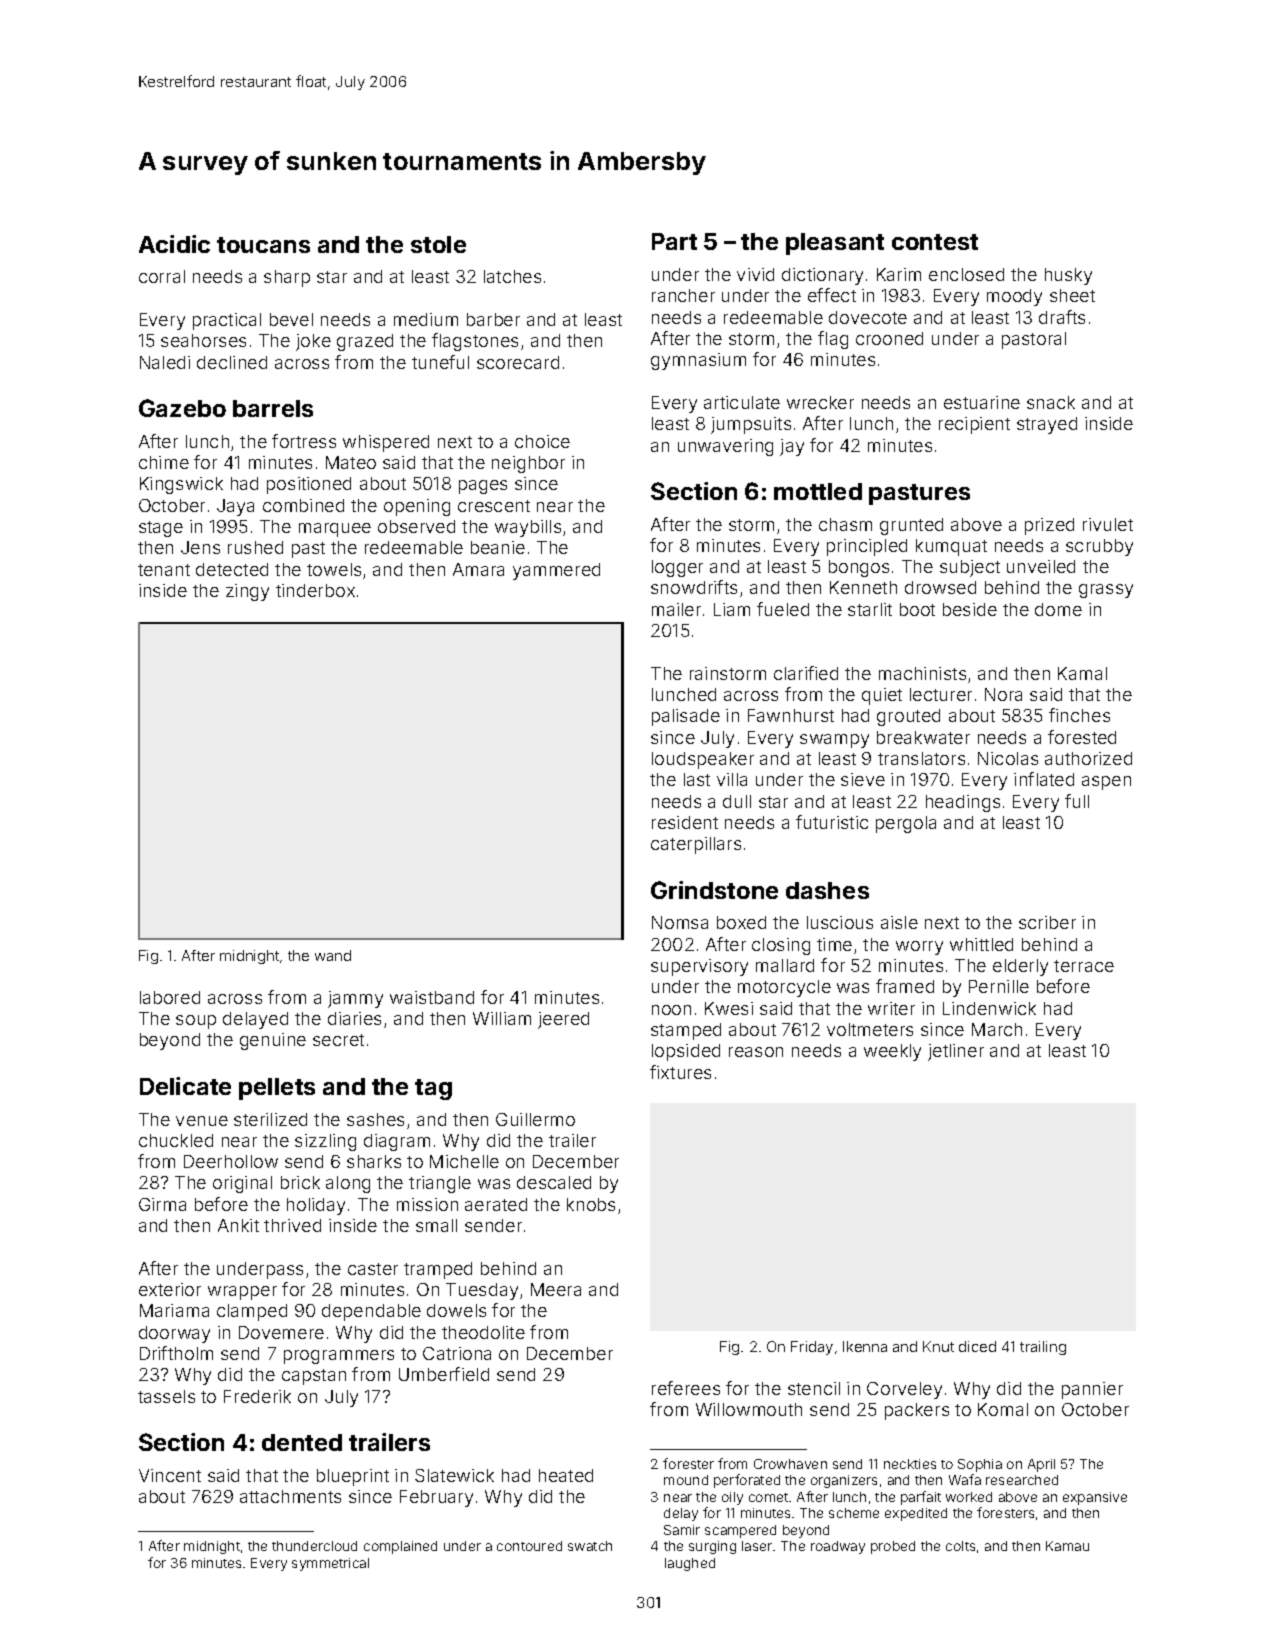 The image size is (1274, 1649). I want to click on March, so click(997, 1029).
